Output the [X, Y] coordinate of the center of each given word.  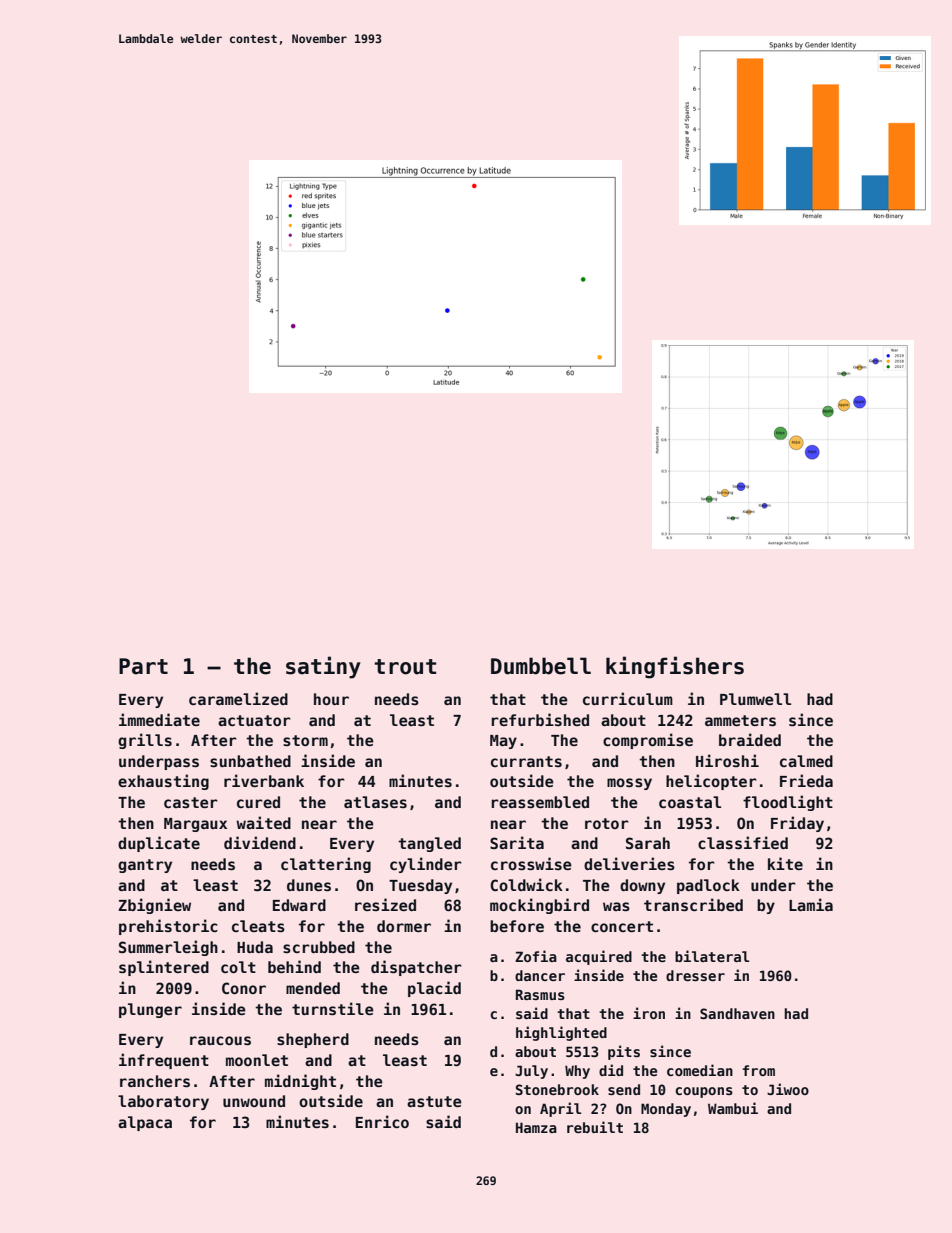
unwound [254, 1101]
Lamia [811, 904]
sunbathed [250, 761]
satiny [323, 667]
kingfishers [675, 667]
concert [622, 926]
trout [405, 667]
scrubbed [319, 947]
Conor [244, 988]
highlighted [561, 1033]
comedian [700, 1070]
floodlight [788, 803]
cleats [258, 926]
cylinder [426, 865]
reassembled [540, 802]
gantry [145, 866]
